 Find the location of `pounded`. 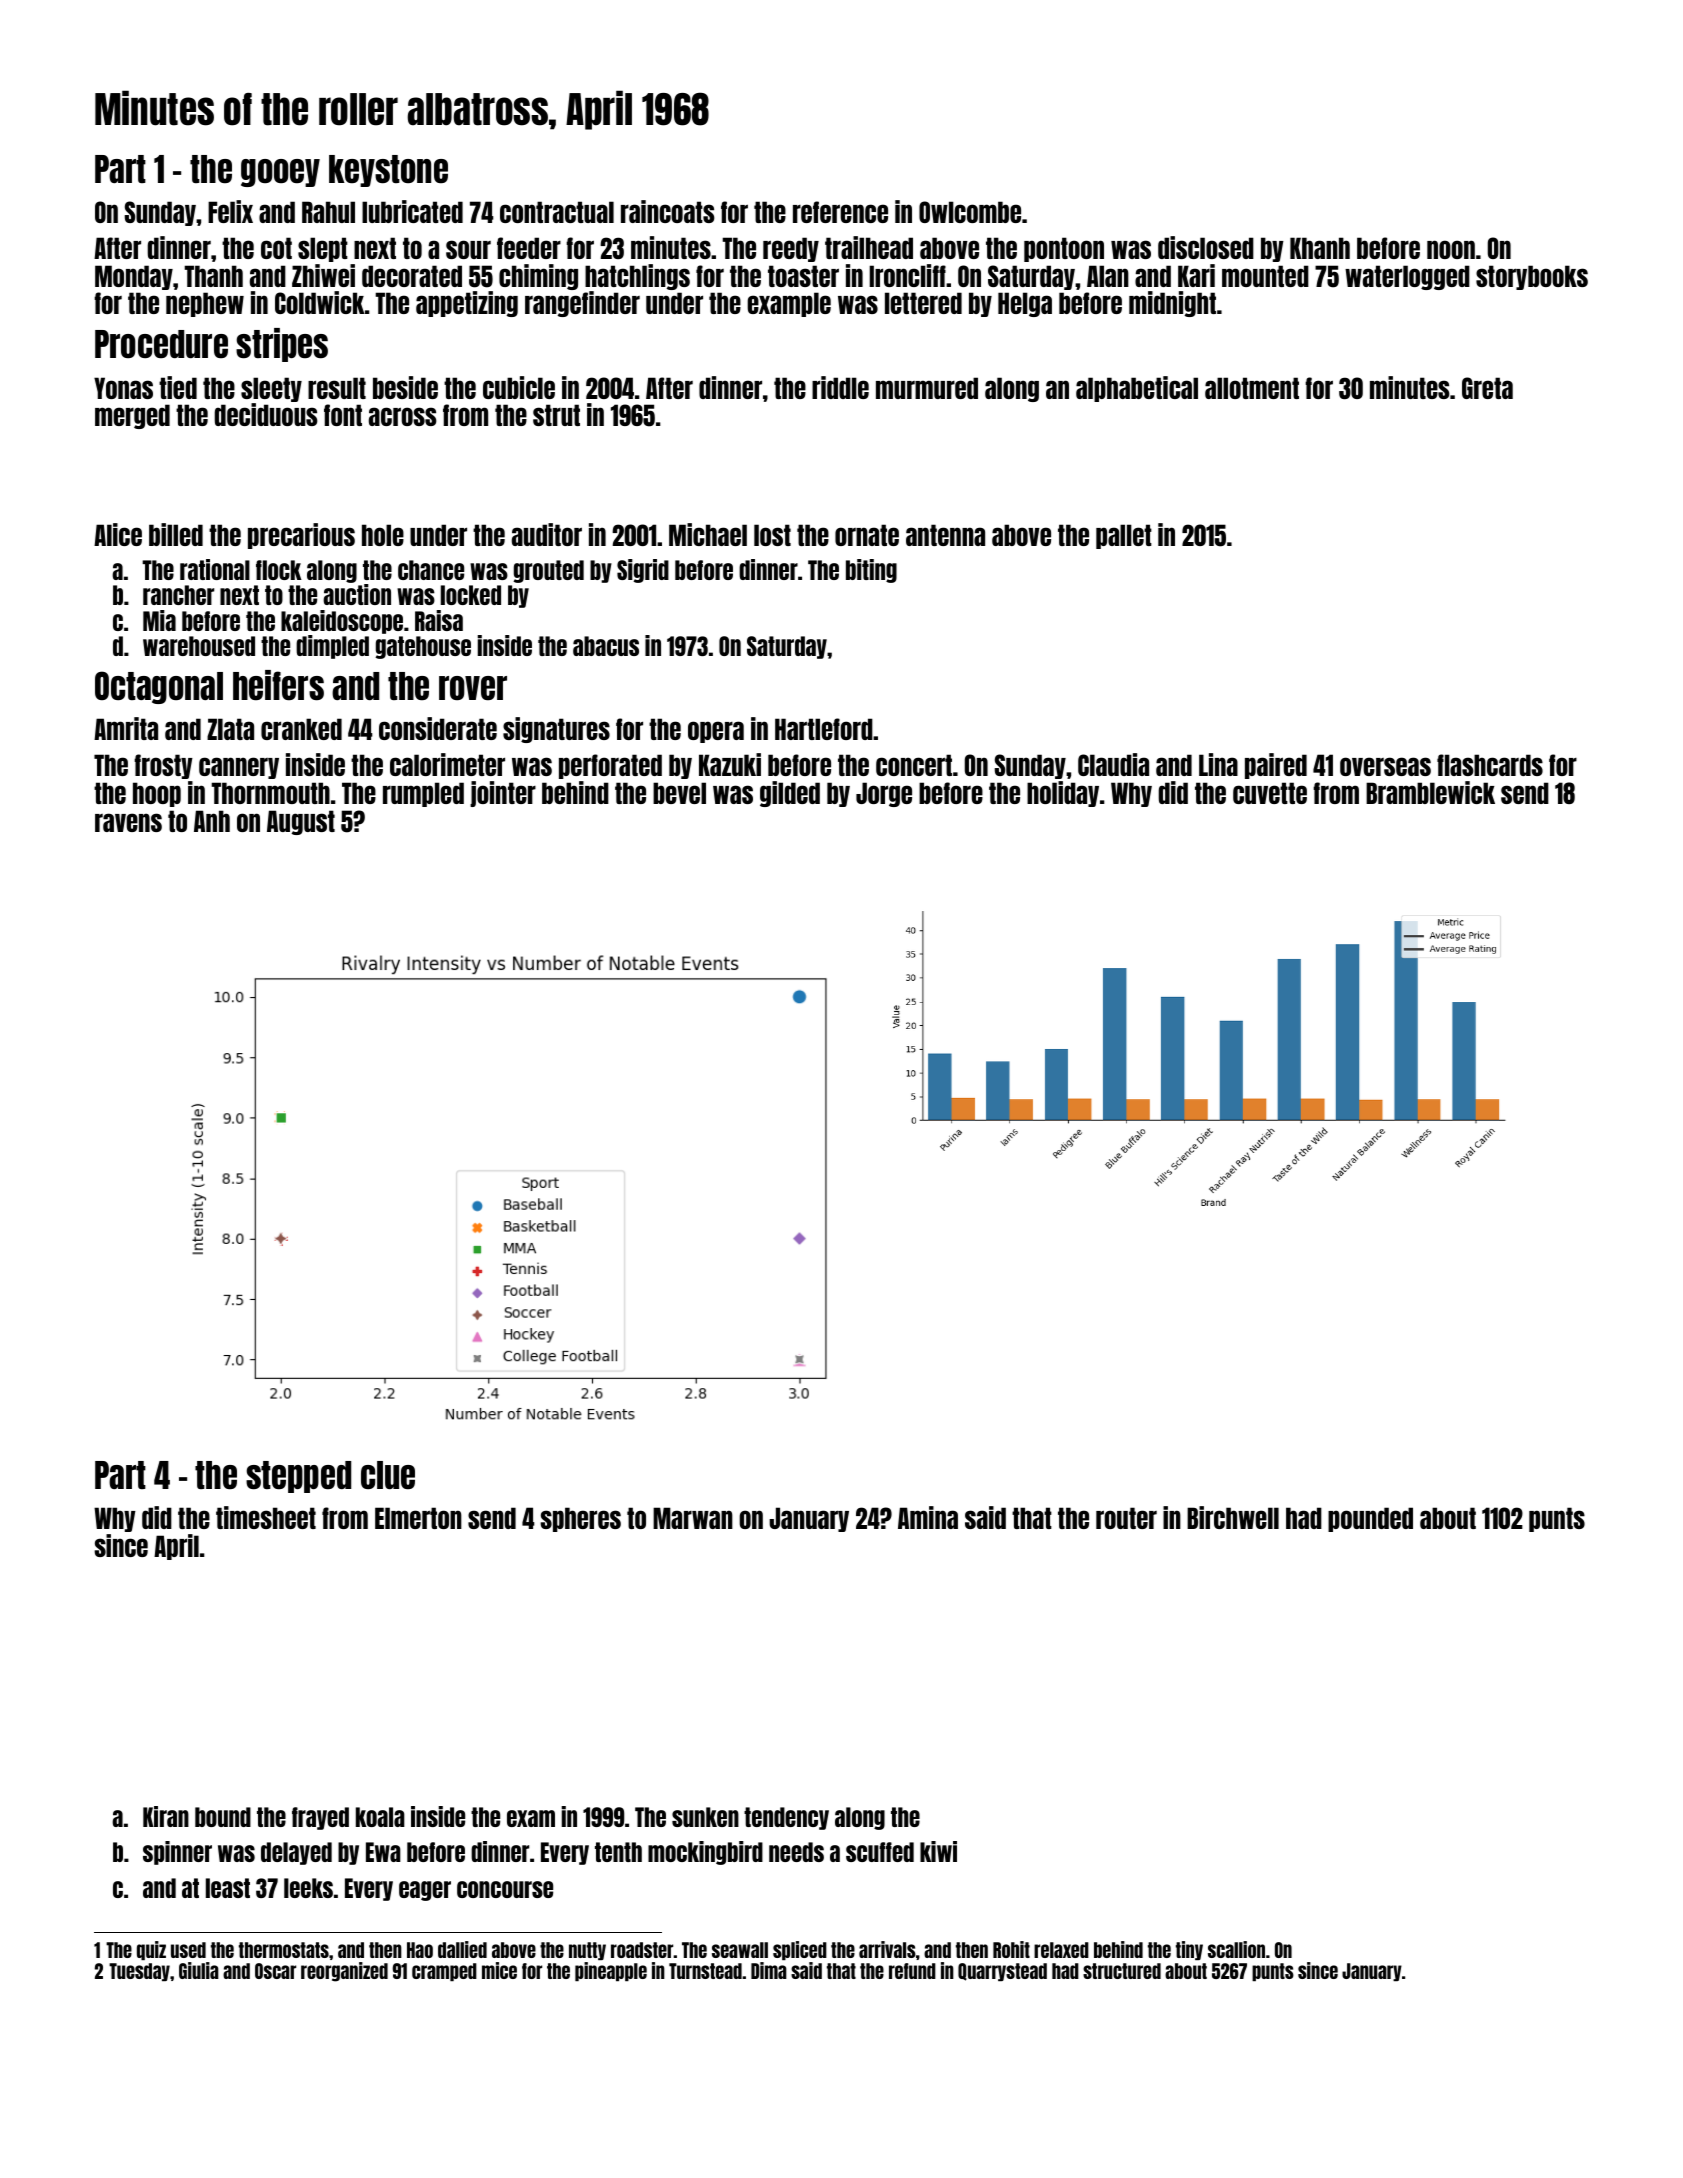

pounded is located at coordinates (1370, 1519).
